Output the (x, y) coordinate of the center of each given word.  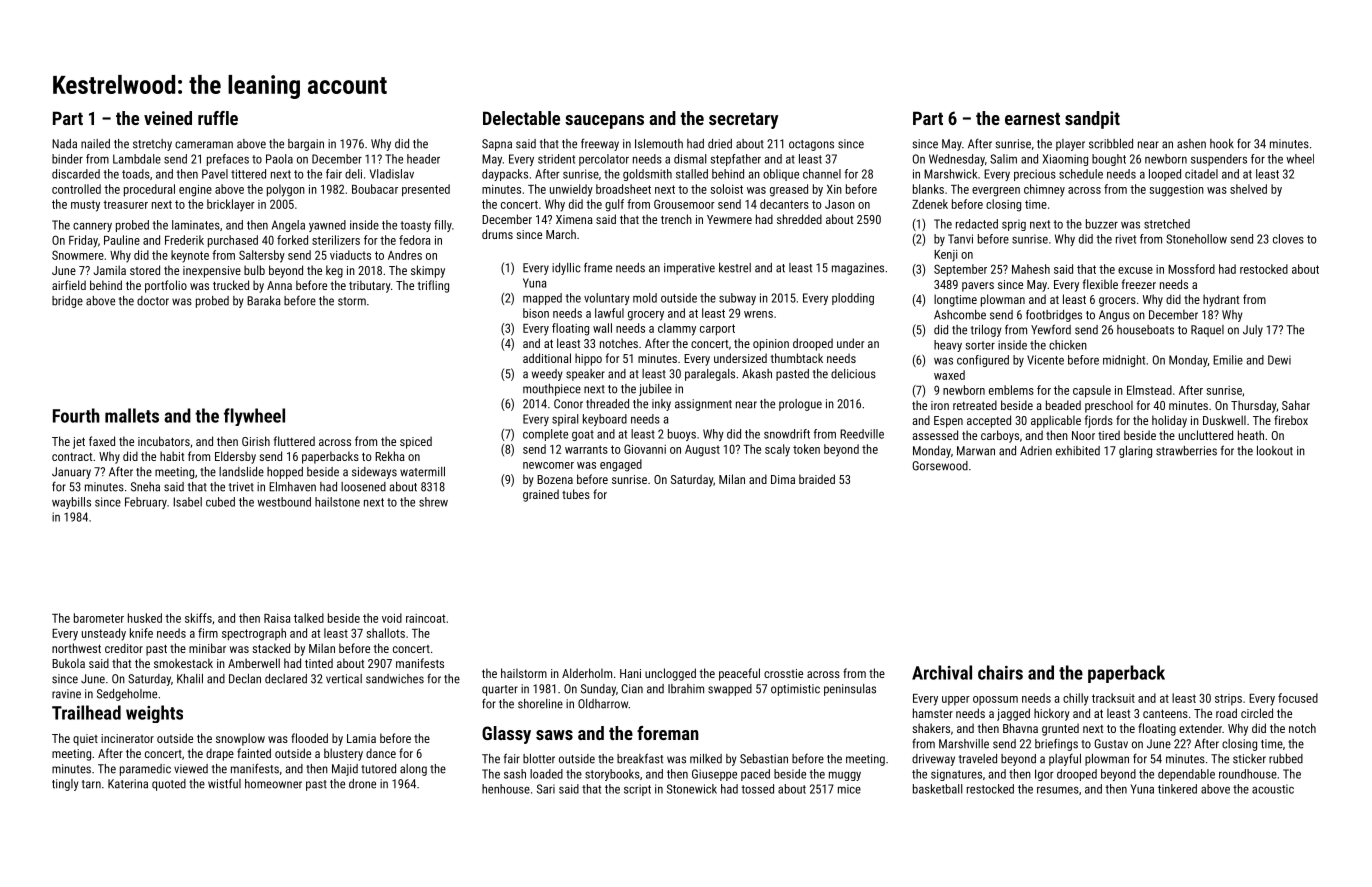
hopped (285, 473)
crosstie (783, 673)
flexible (1100, 284)
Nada (64, 144)
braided (817, 479)
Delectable (521, 118)
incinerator (127, 738)
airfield (69, 285)
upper (956, 700)
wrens (758, 314)
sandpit (1092, 120)
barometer (99, 618)
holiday (1169, 421)
